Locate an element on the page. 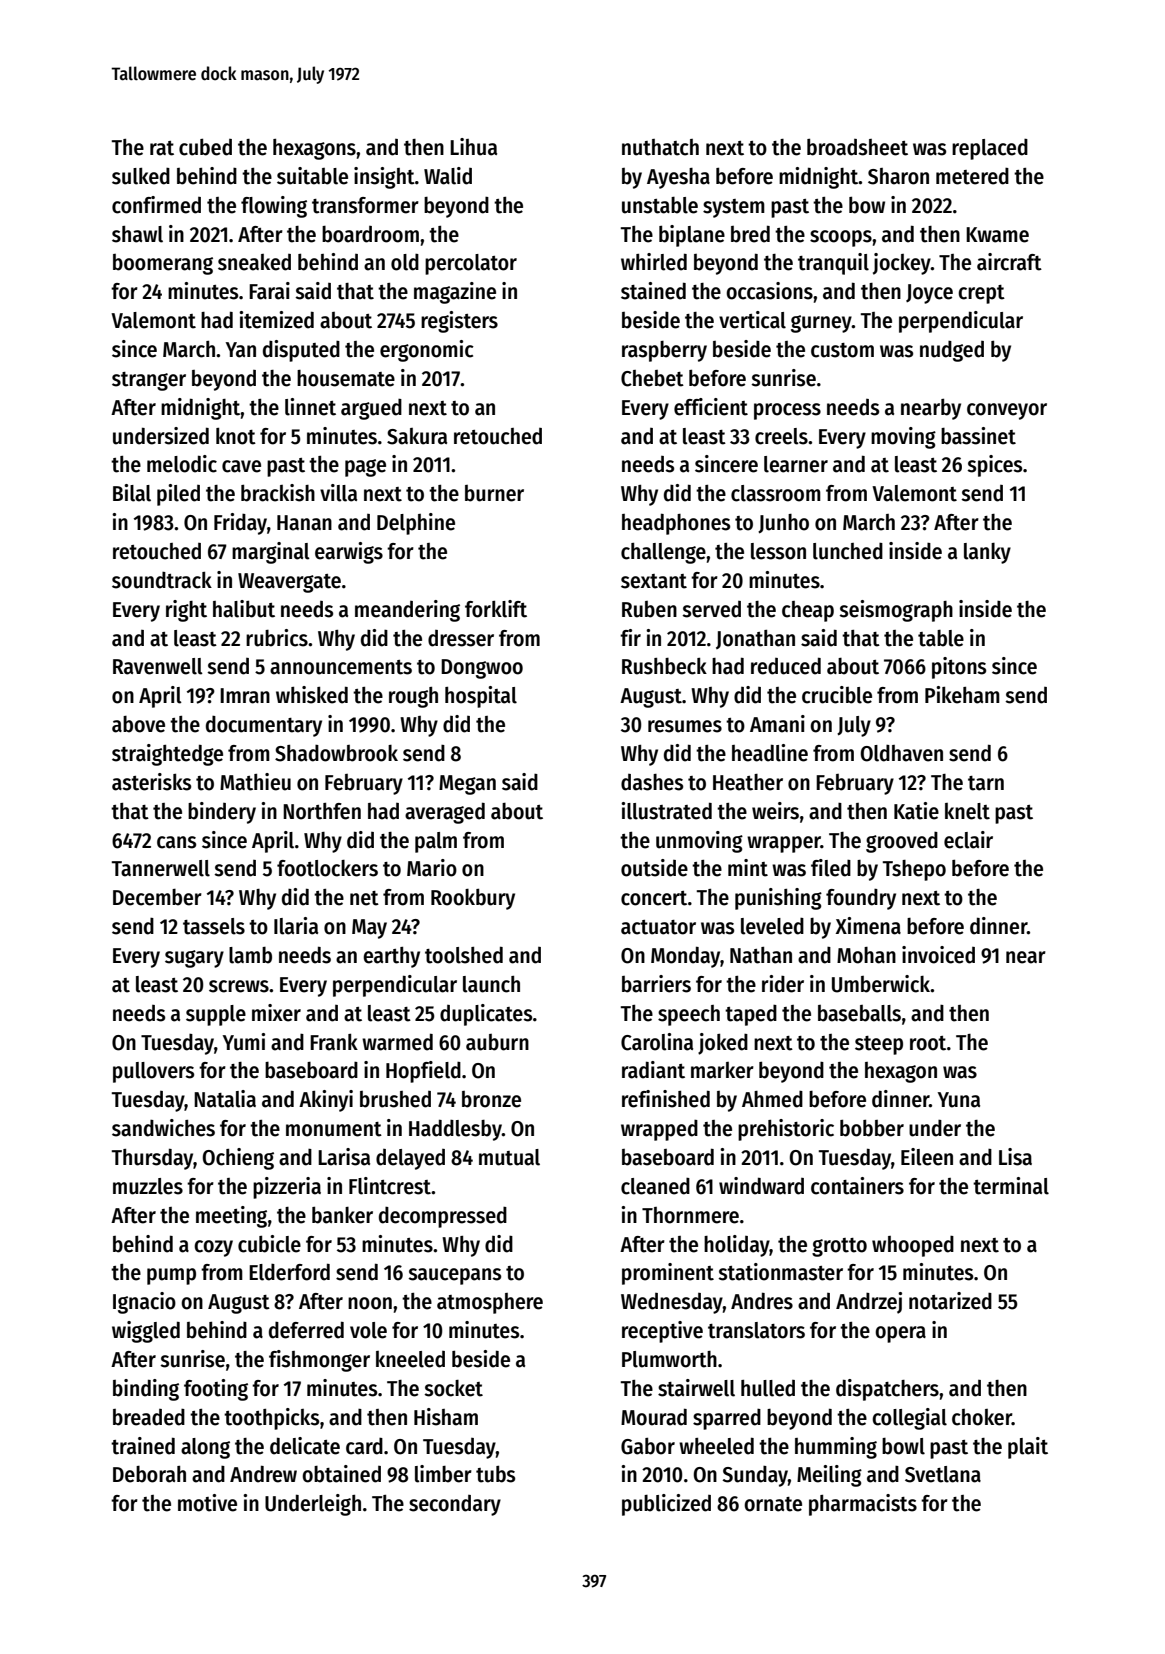 The image size is (1165, 1654). Thornmere is located at coordinates (690, 1215).
